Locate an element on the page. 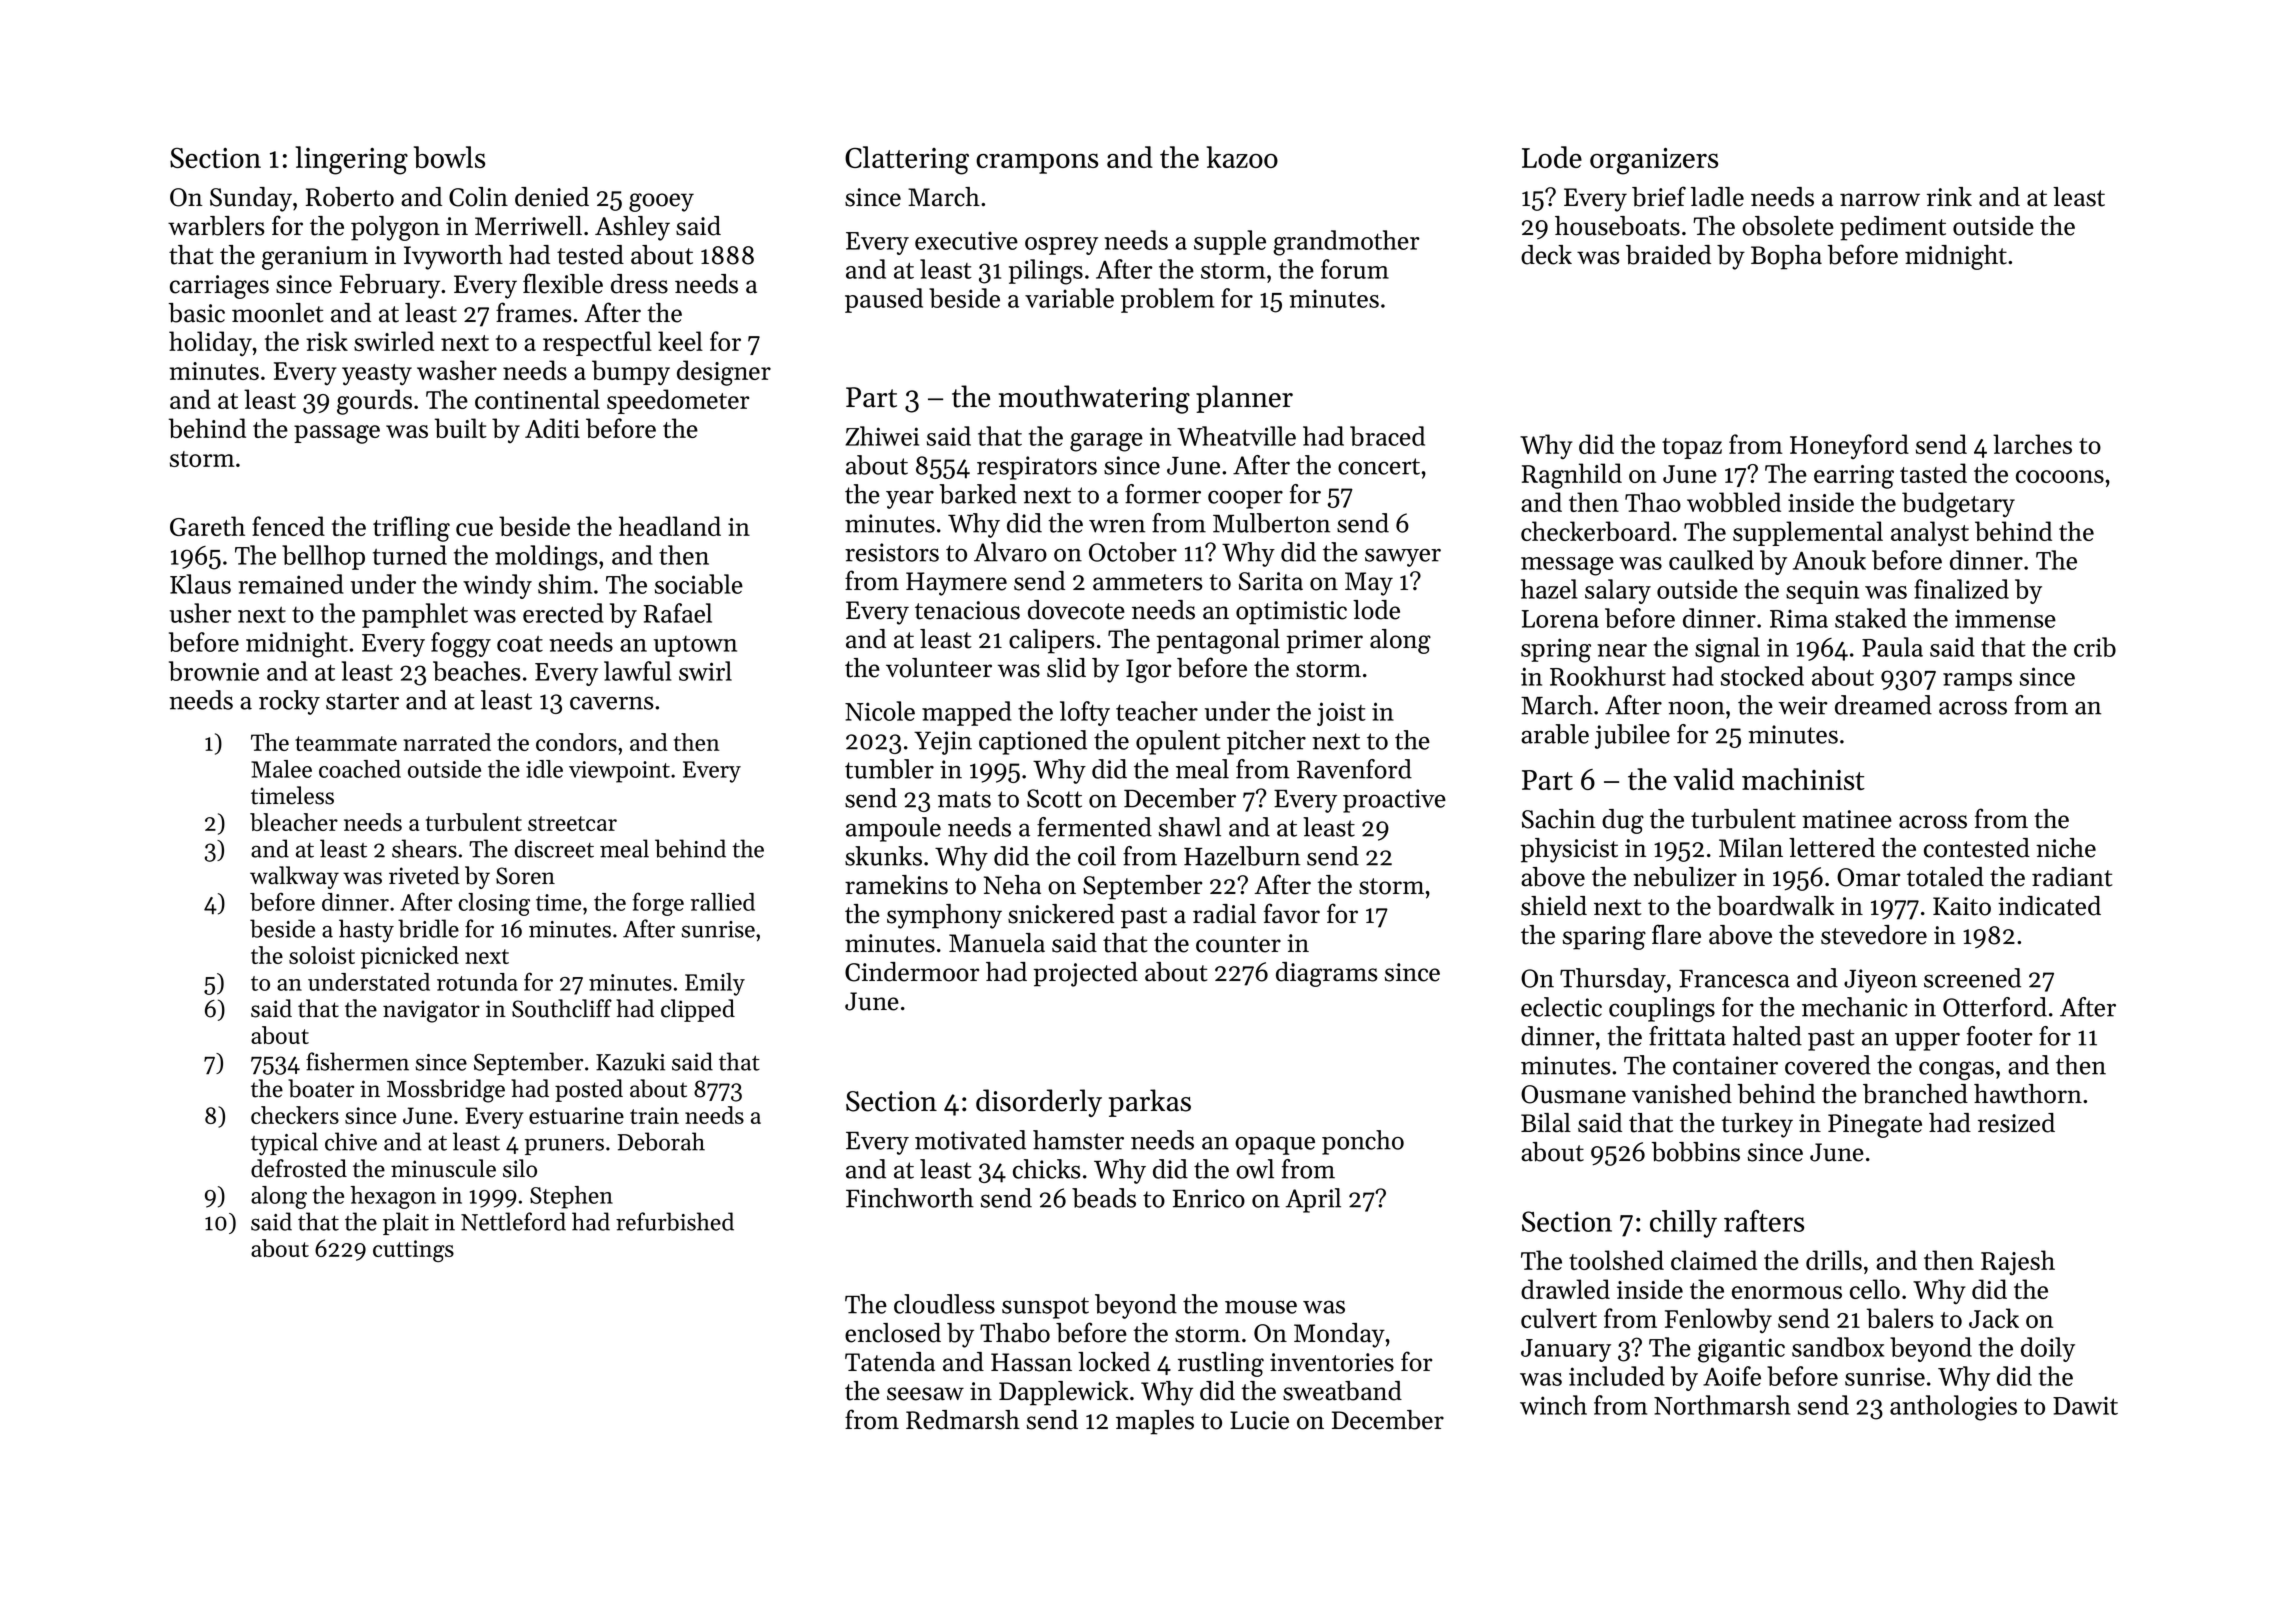 The width and height of the document is (2292, 1620). seesaw is located at coordinates (925, 1394).
